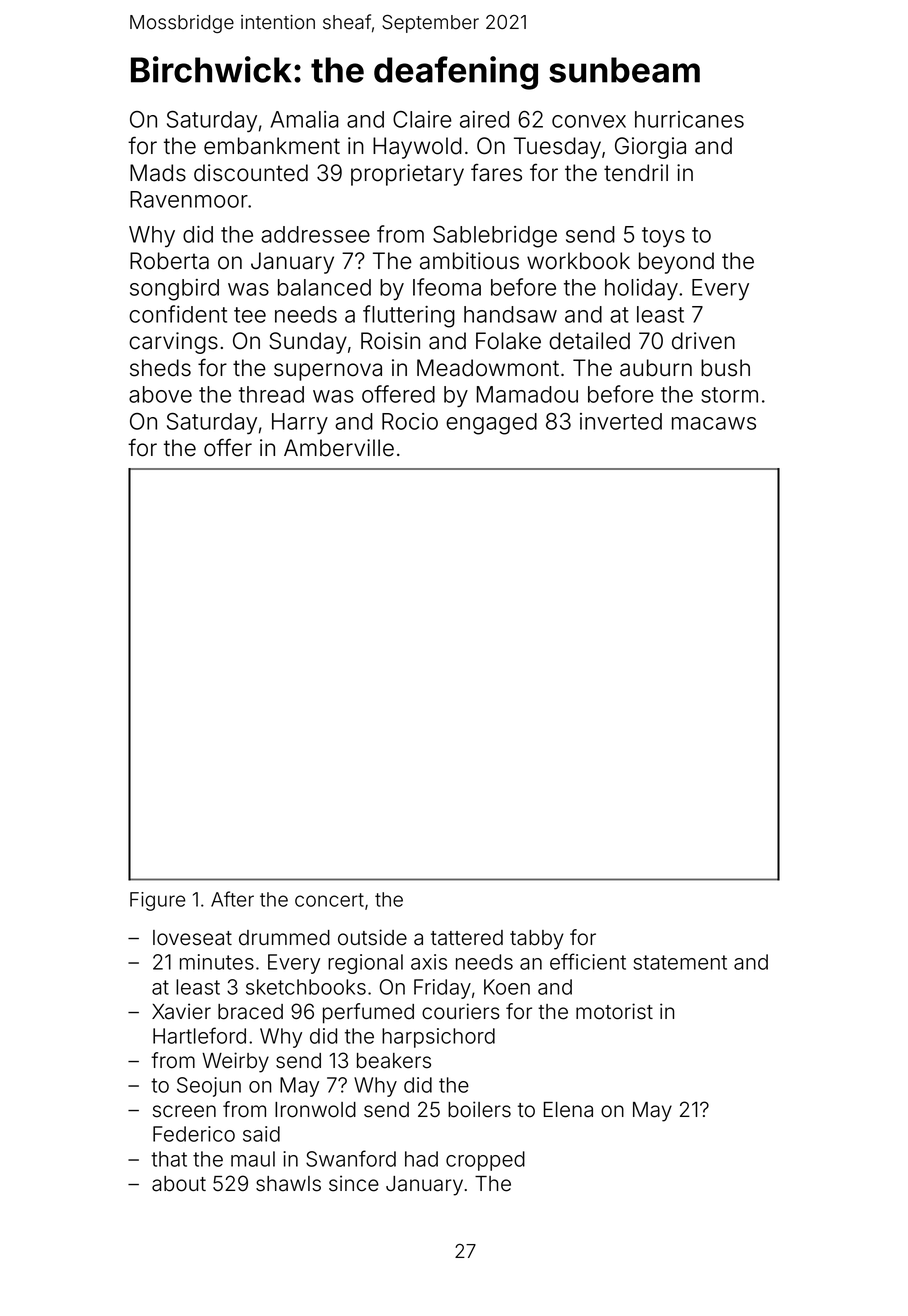 The height and width of the image is (1316, 908). What do you see at coordinates (184, 1111) in the image?
I see `screen` at bounding box center [184, 1111].
